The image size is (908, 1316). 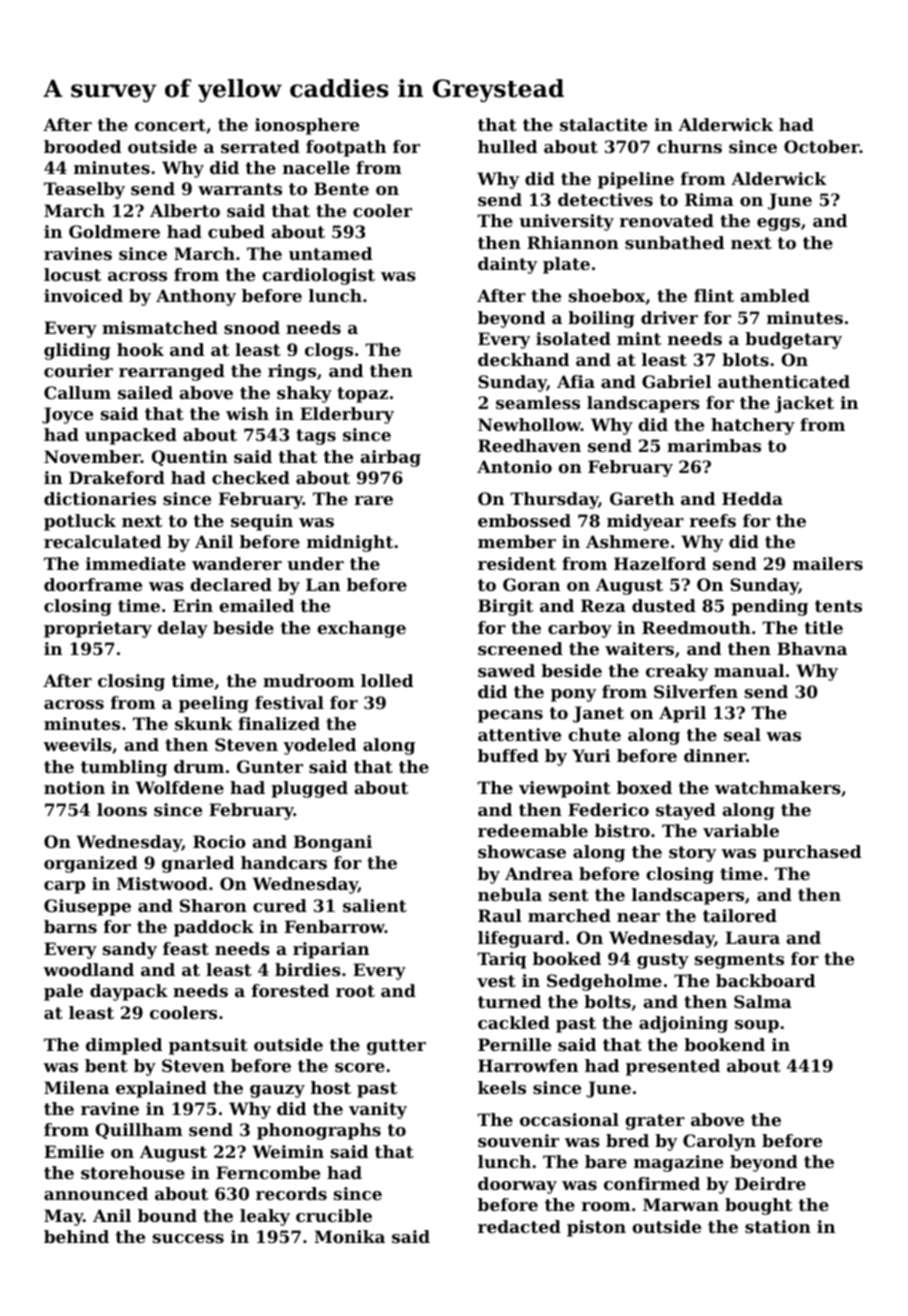 What do you see at coordinates (812, 853) in the page?
I see `purchased` at bounding box center [812, 853].
